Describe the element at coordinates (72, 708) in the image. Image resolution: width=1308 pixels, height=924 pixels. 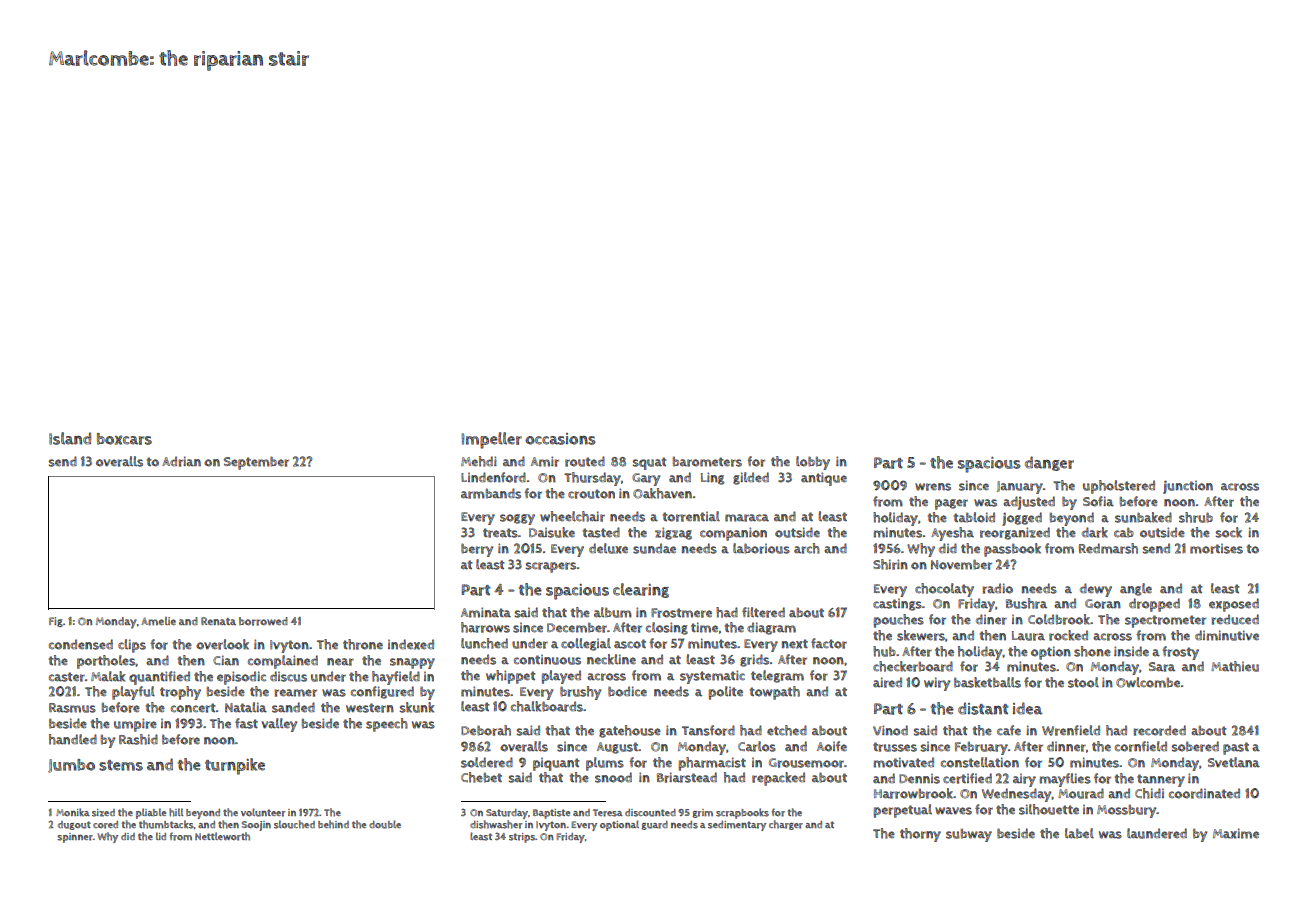
I see `Rasmus` at that location.
